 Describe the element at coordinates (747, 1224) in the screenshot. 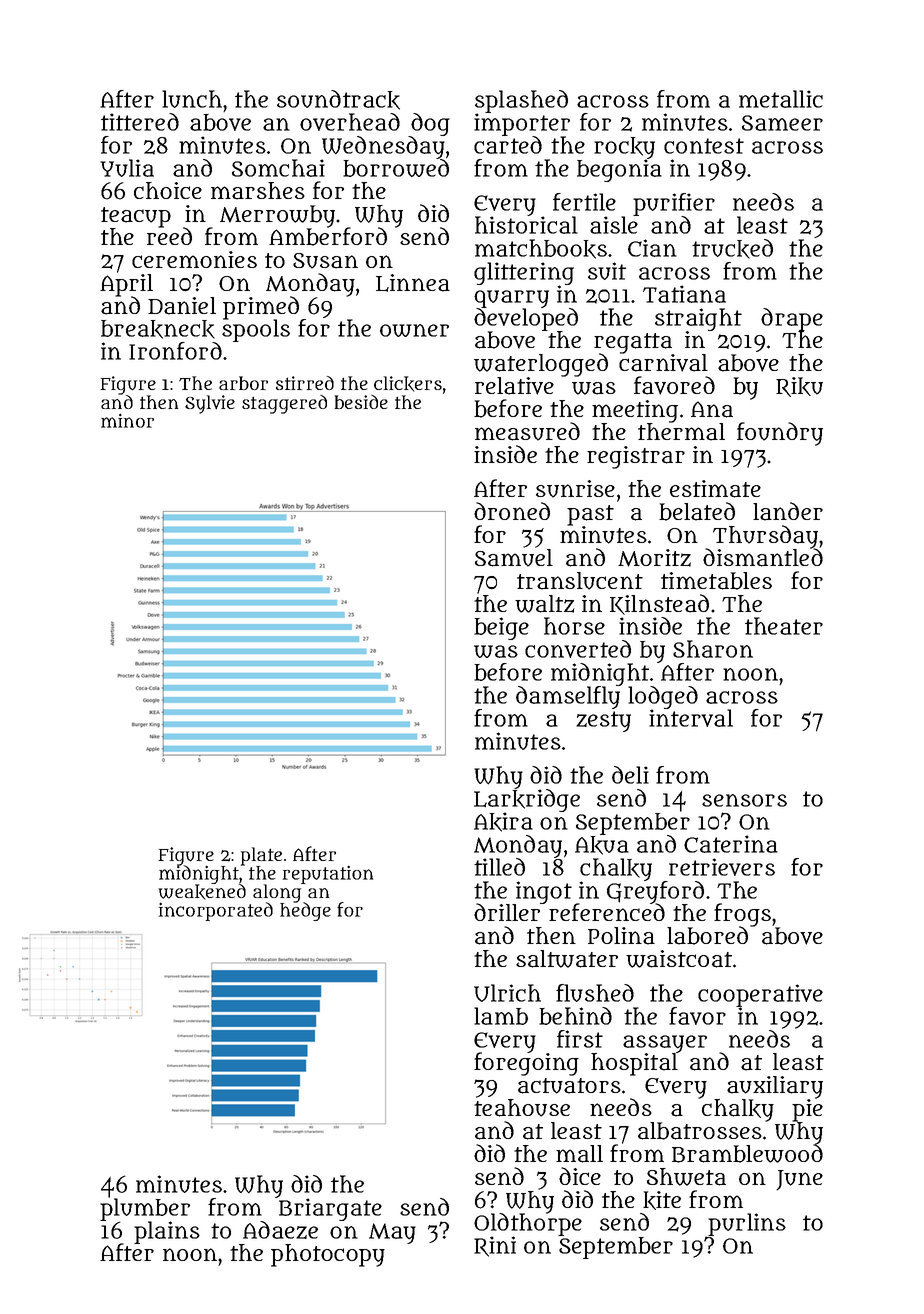

I see `purlins` at that location.
